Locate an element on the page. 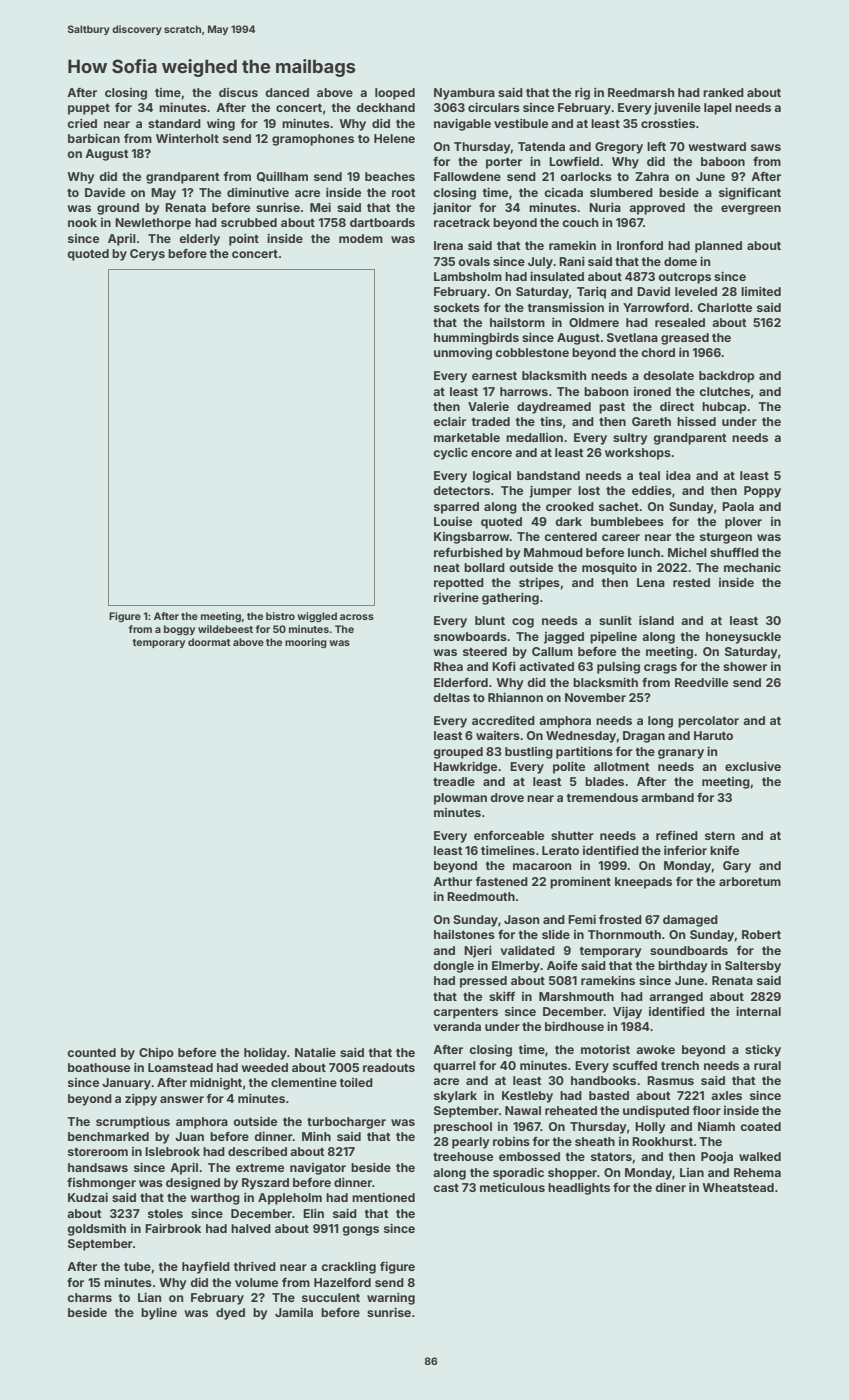 Image resolution: width=849 pixels, height=1400 pixels. sockets is located at coordinates (457, 307).
